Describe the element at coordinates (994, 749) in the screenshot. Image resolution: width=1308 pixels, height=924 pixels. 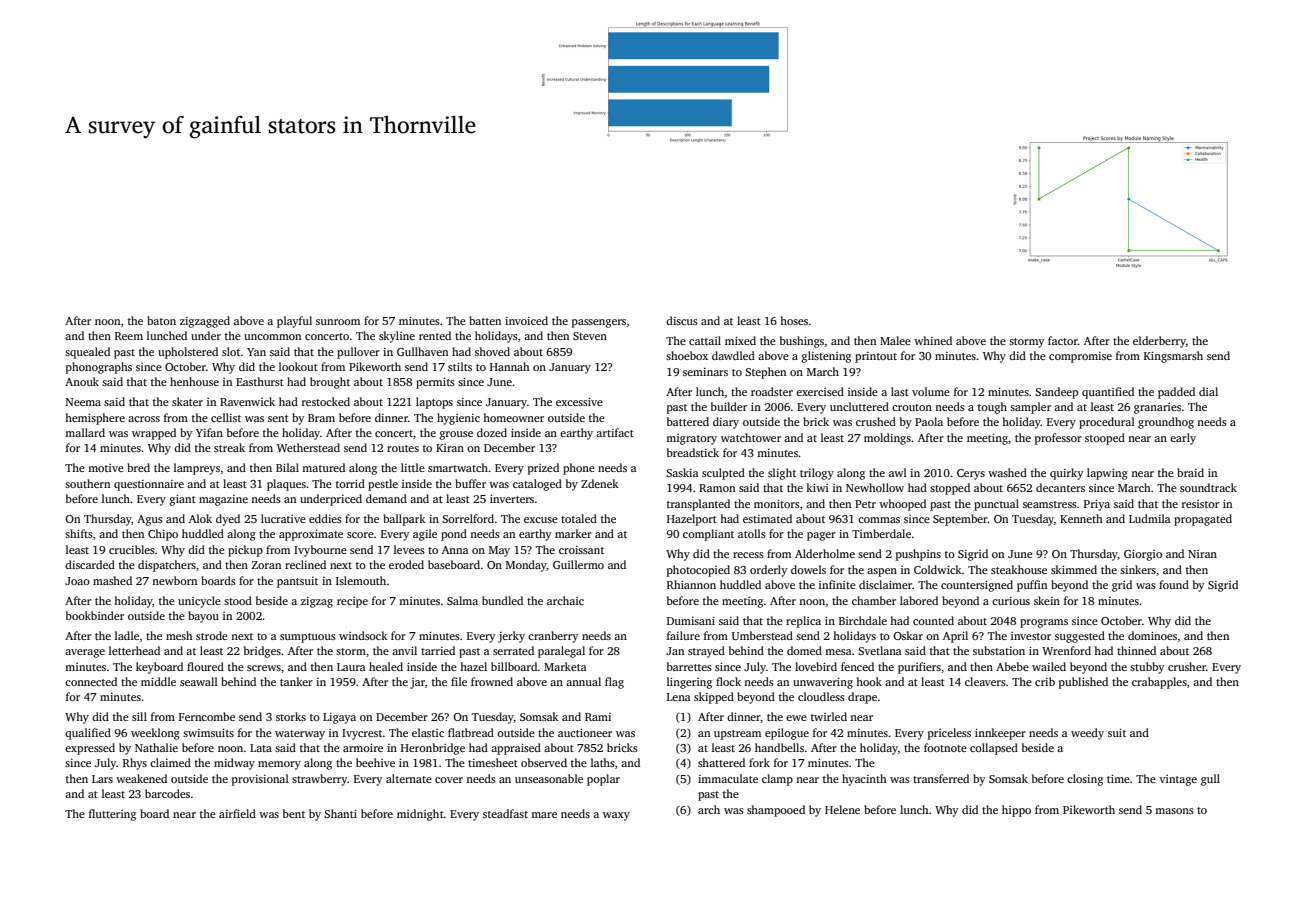
I see `collapsed` at that location.
